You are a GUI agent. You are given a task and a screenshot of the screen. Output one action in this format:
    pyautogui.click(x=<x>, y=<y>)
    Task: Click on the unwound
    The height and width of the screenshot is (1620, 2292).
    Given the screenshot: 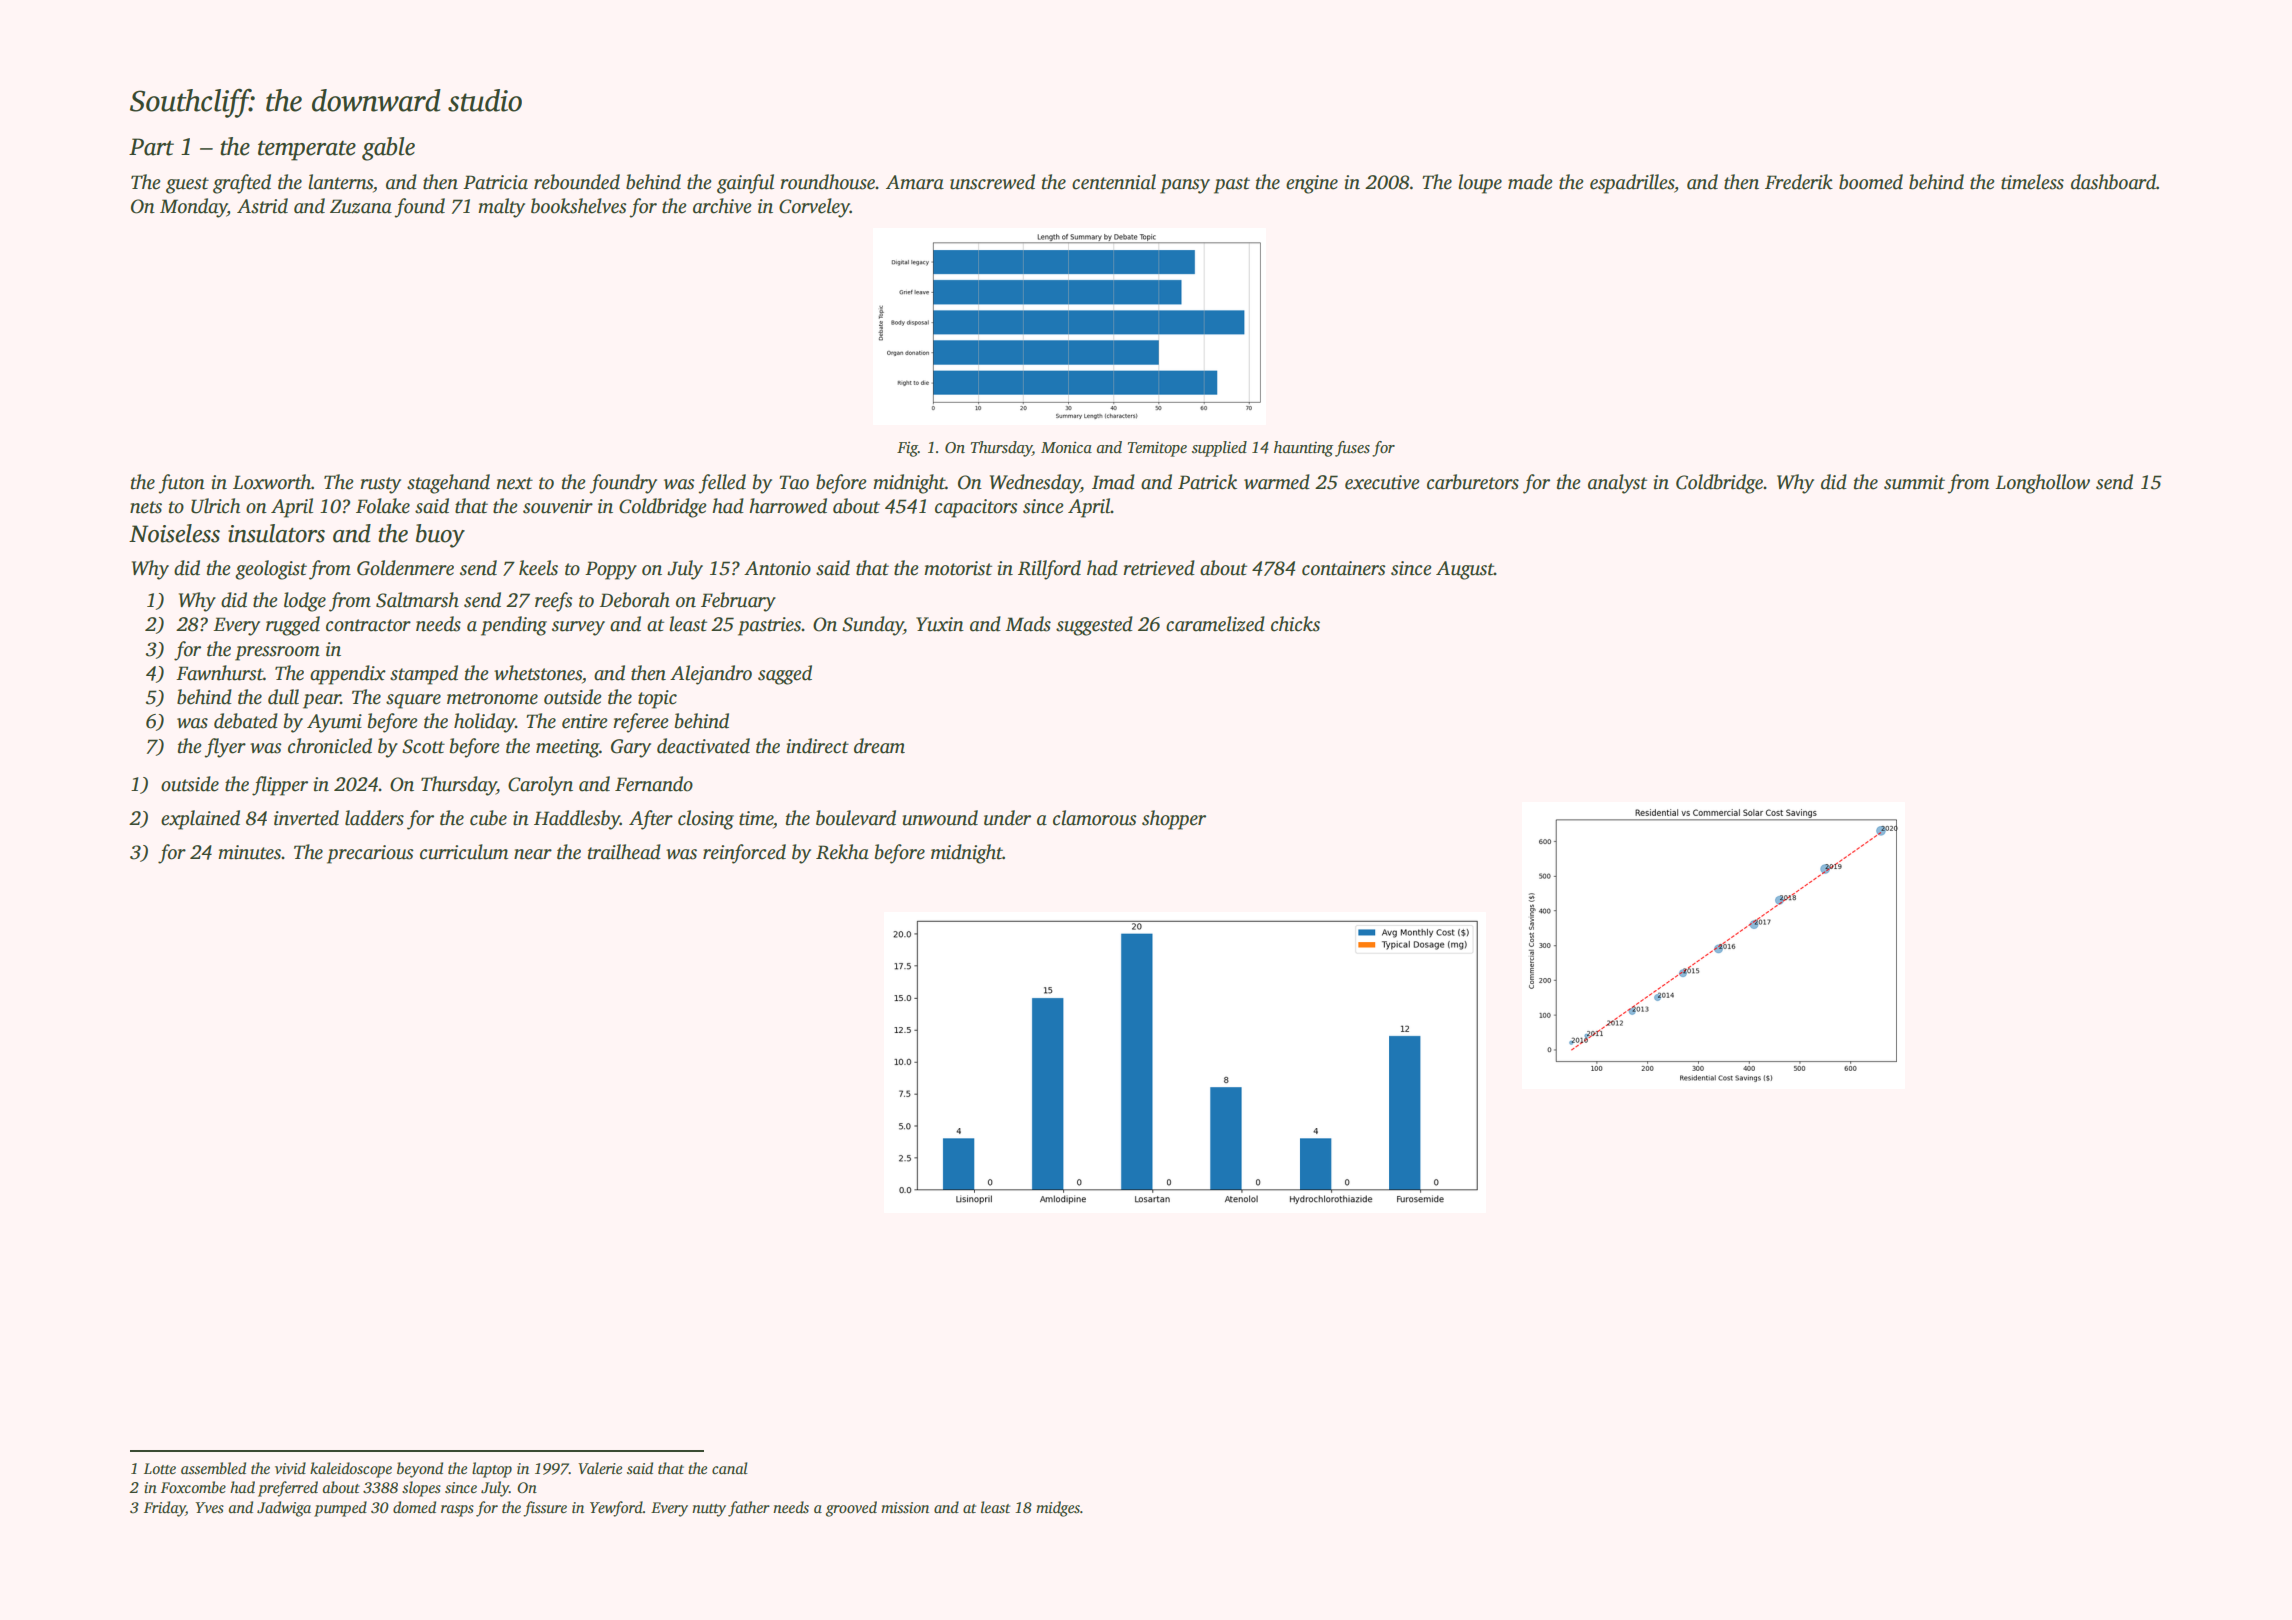 What is the action you would take?
    pyautogui.click(x=940, y=818)
